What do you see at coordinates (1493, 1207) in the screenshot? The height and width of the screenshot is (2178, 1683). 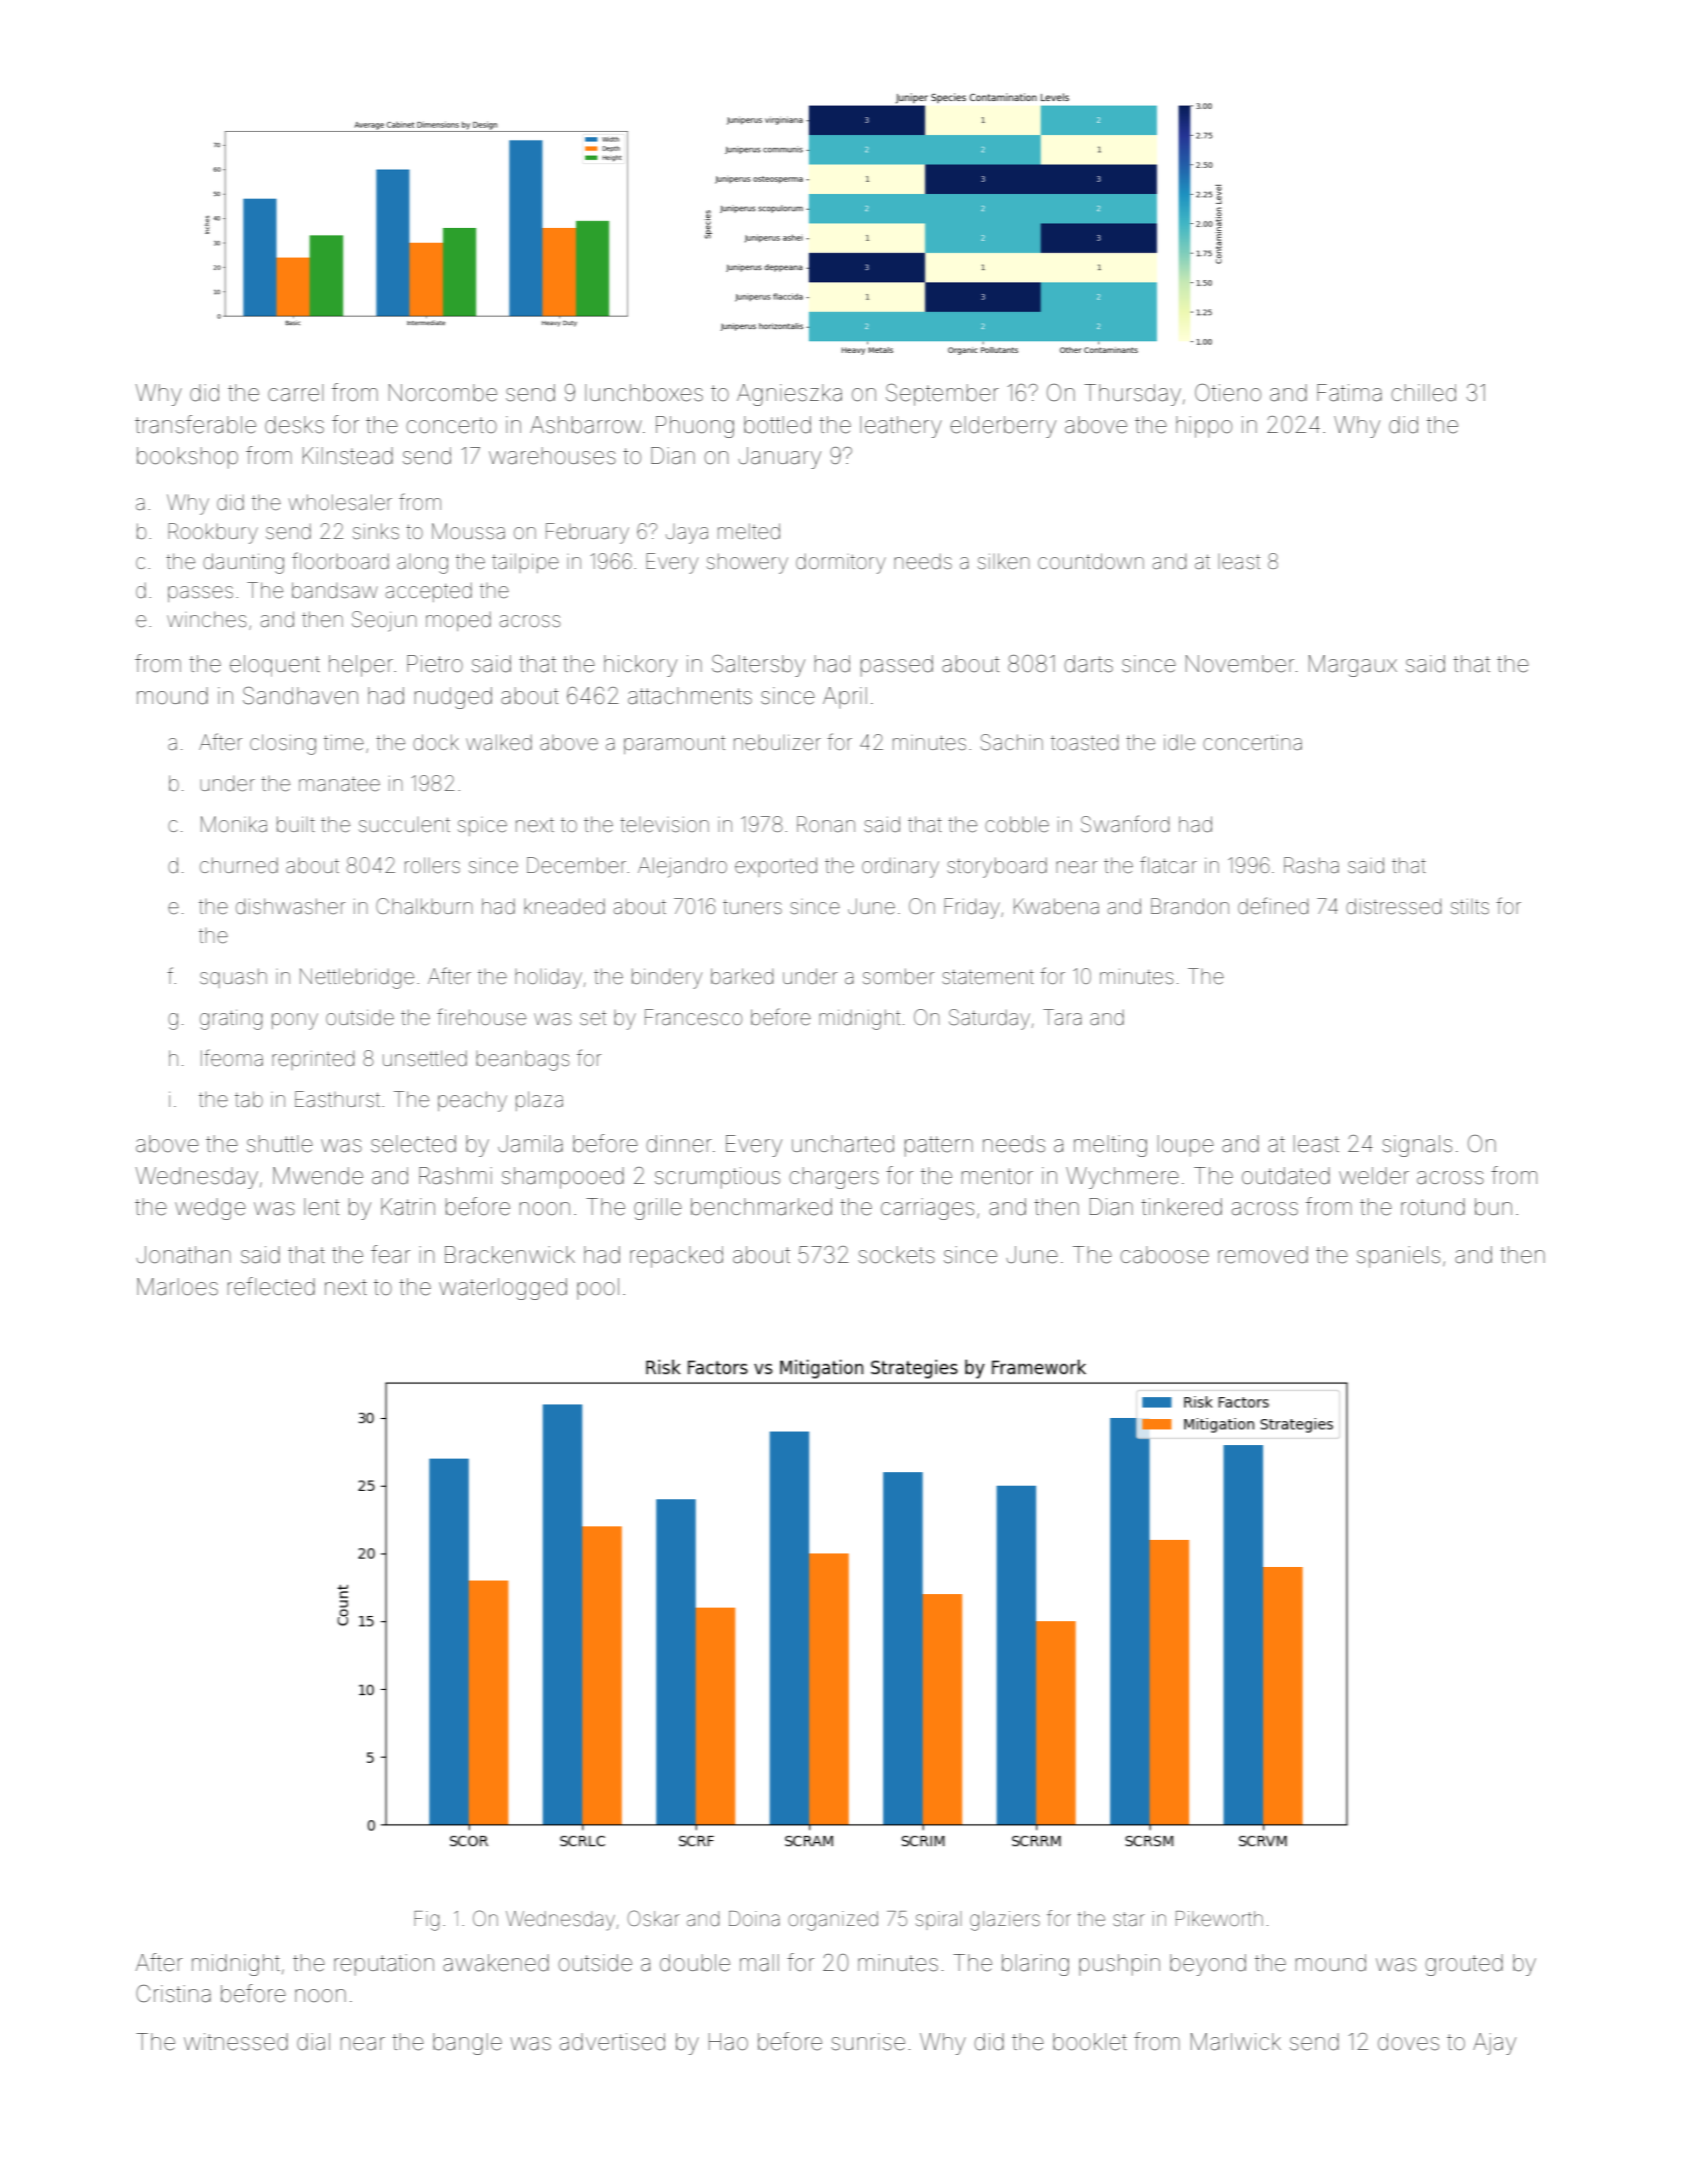 I see `bun` at bounding box center [1493, 1207].
